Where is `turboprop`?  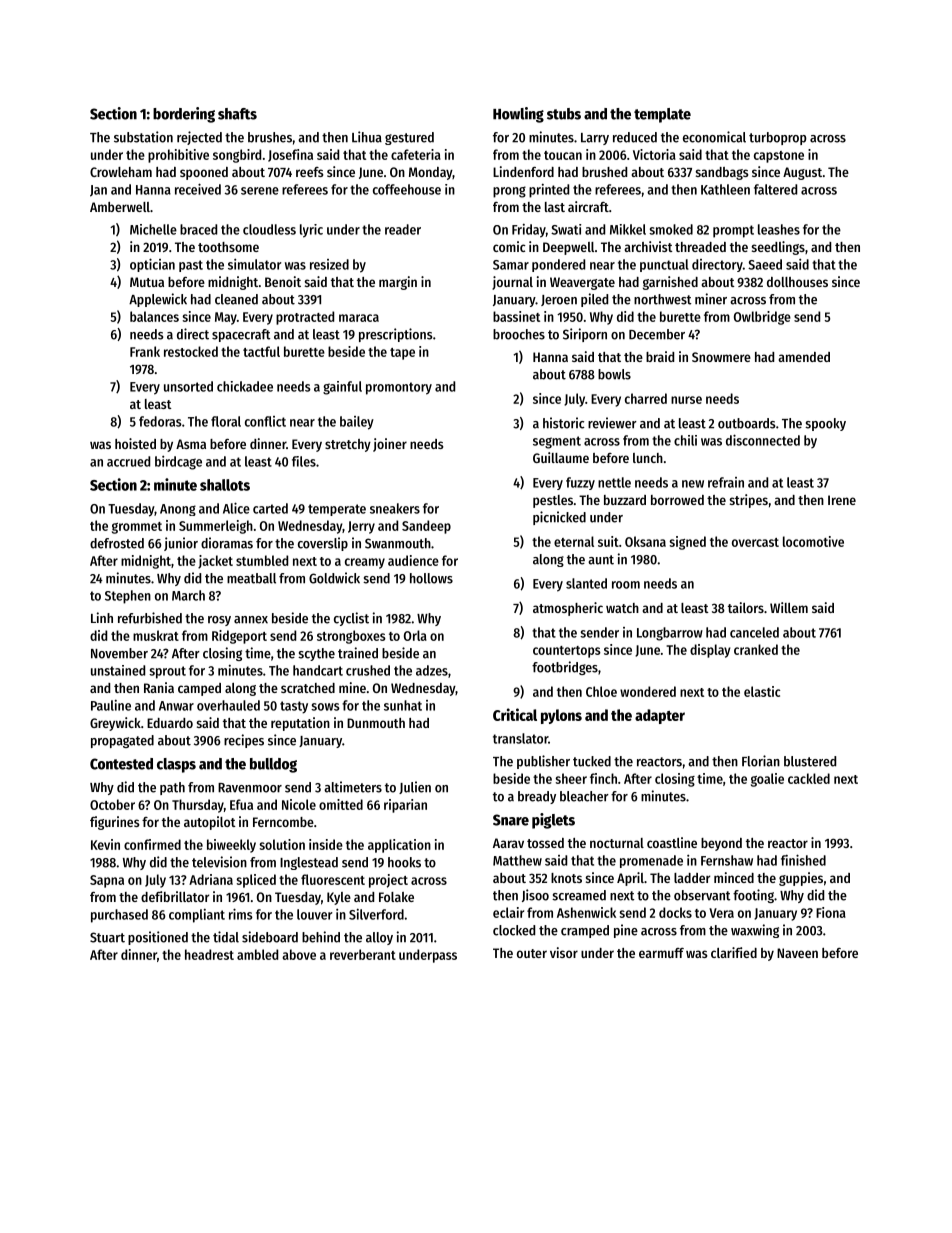 turboprop is located at coordinates (778, 138).
